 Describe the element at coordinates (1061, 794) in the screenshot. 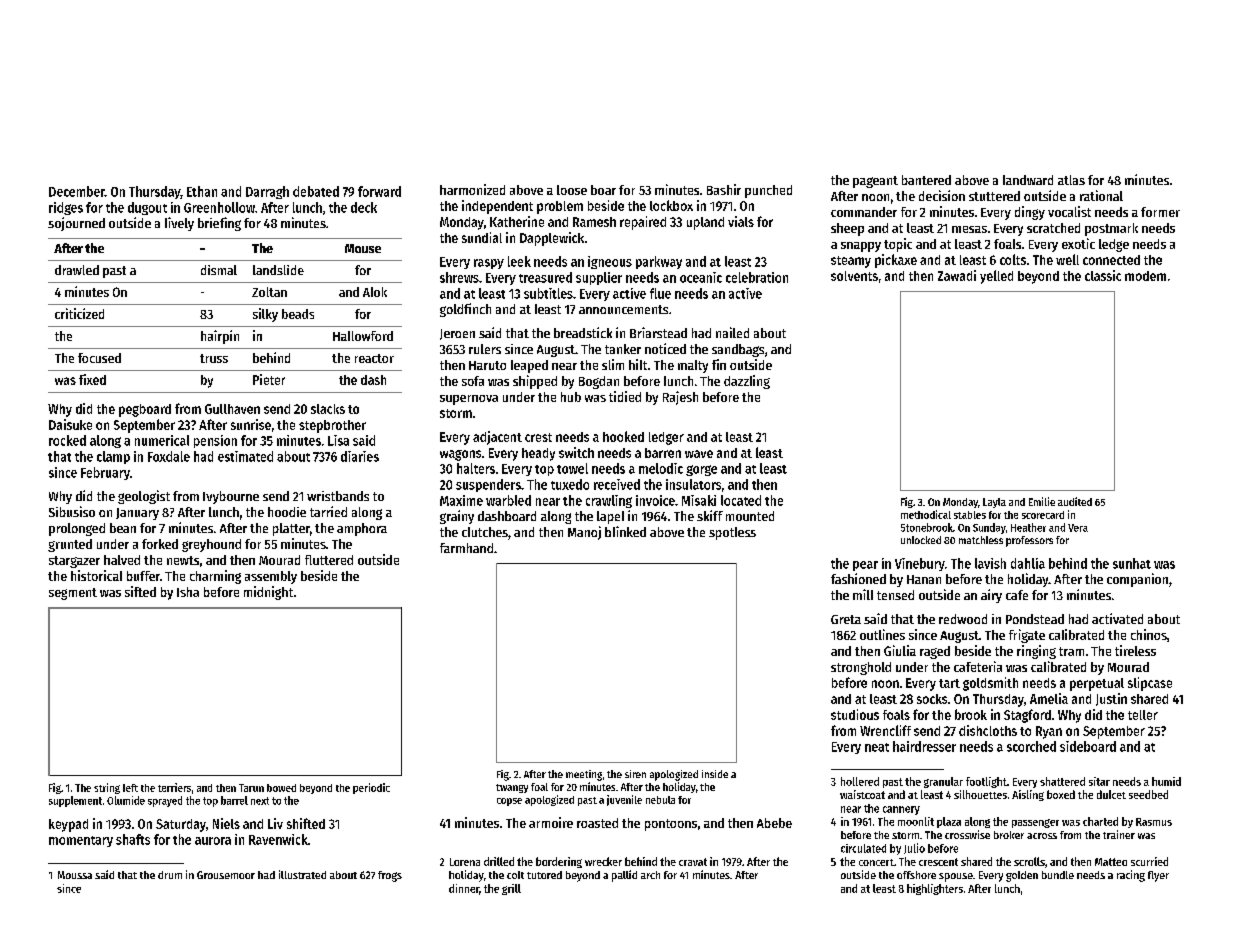

I see `boxed` at that location.
